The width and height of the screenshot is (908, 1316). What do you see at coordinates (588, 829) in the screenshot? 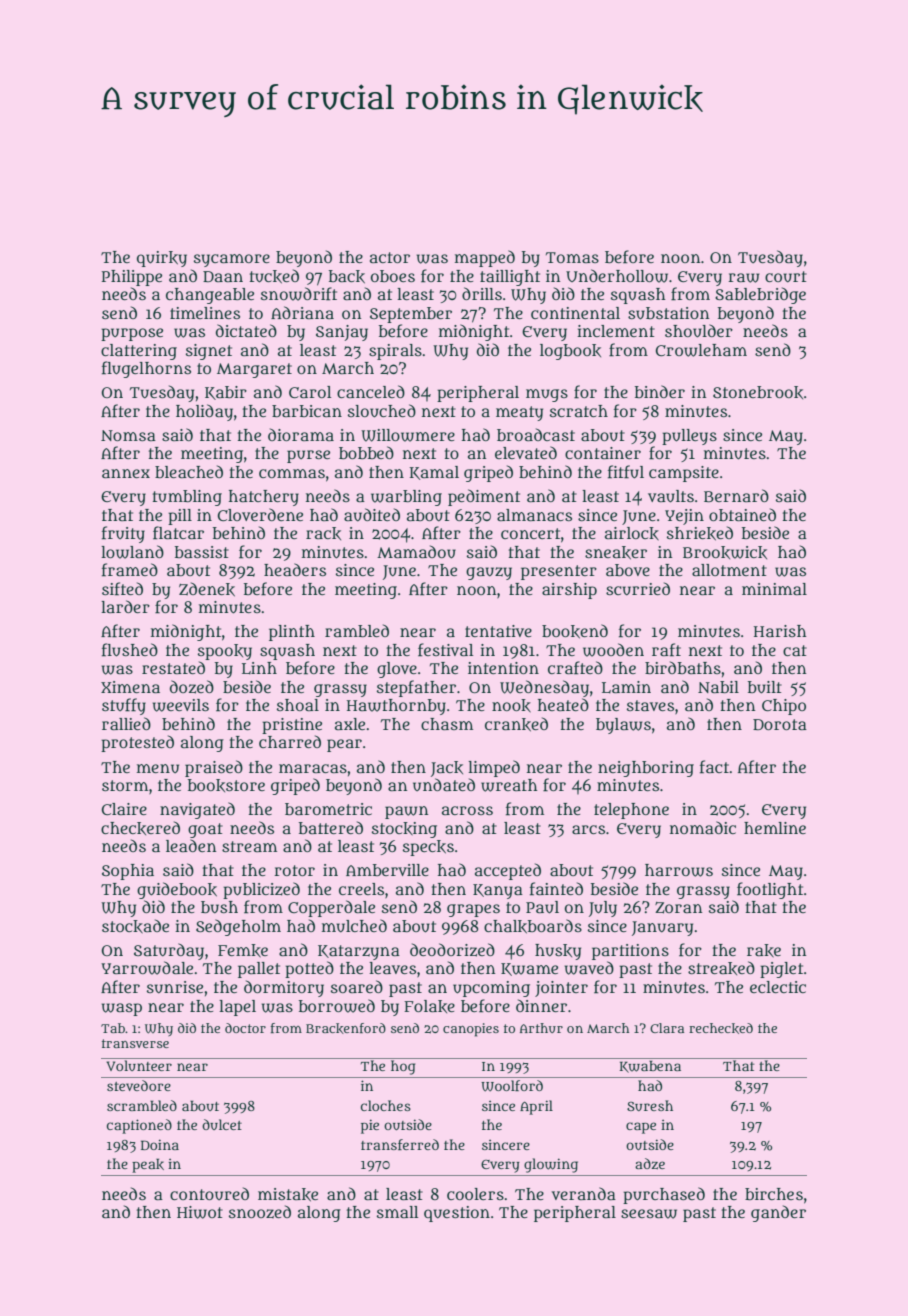
I see `arcs` at bounding box center [588, 829].
